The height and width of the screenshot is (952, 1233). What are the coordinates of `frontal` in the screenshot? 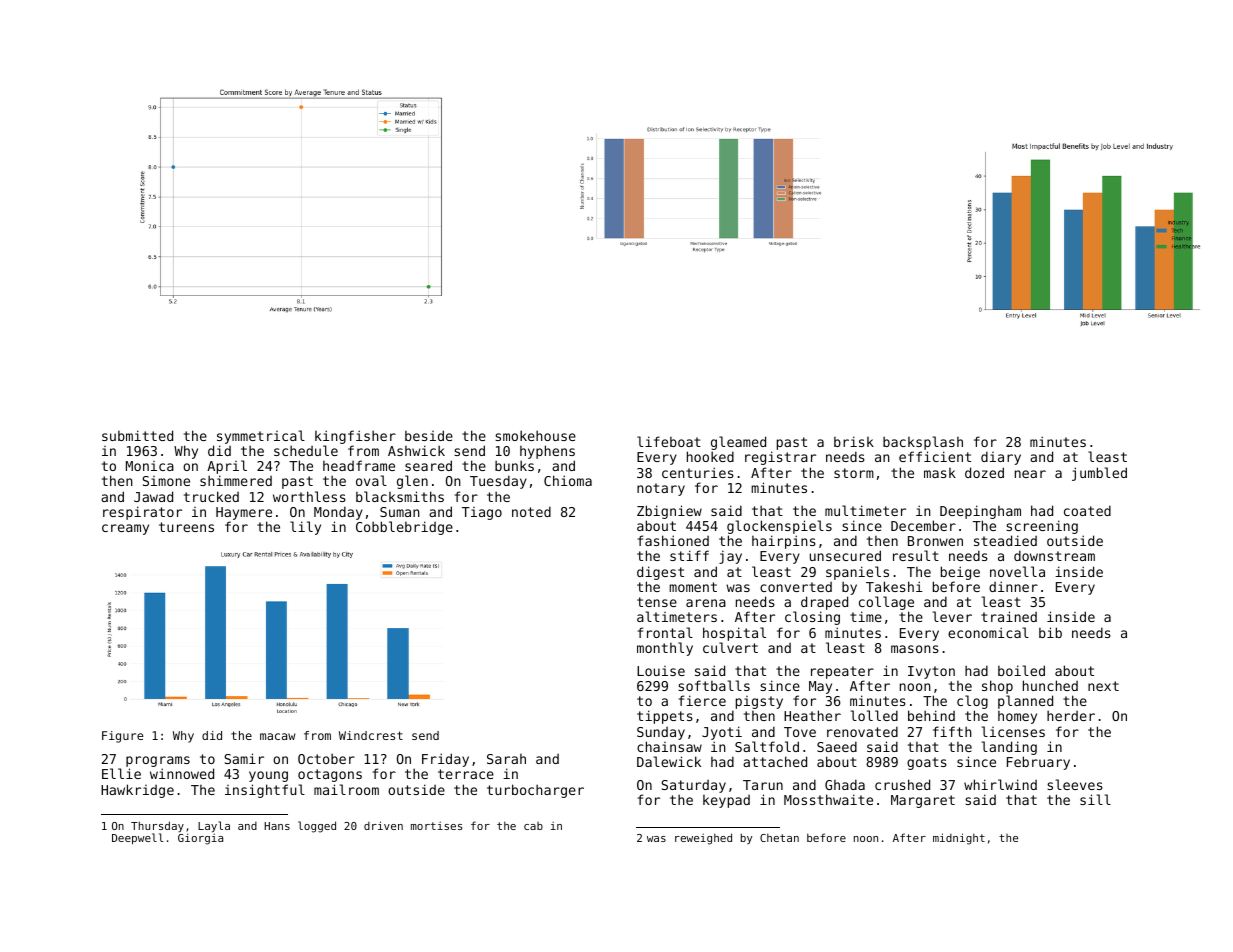 It's located at (665, 632).
